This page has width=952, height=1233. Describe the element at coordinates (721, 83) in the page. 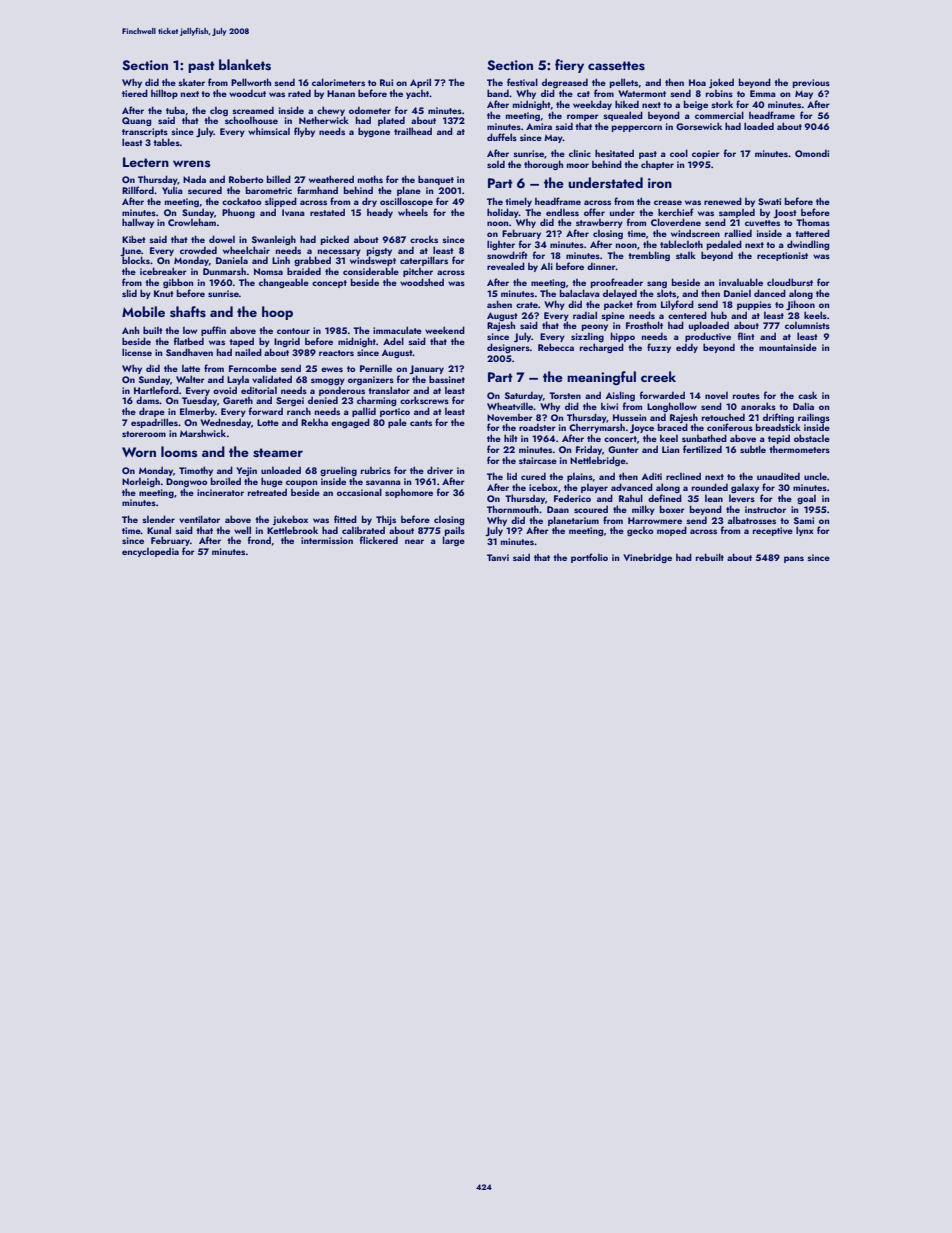

I see `joked` at that location.
